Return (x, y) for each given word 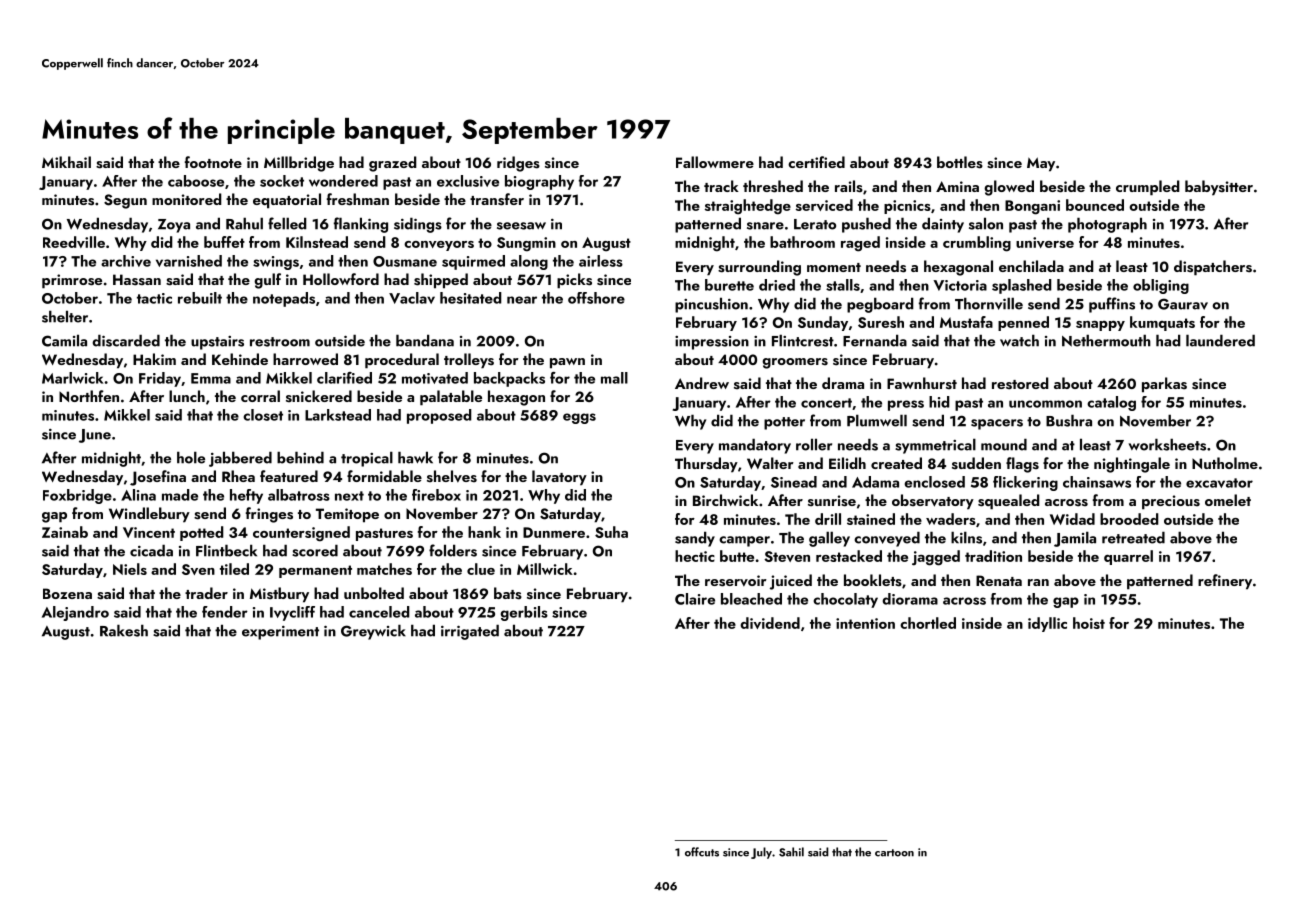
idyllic (1047, 624)
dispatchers (1213, 268)
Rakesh (124, 630)
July (761, 853)
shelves (452, 476)
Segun (125, 201)
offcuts (702, 852)
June (95, 436)
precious (1171, 502)
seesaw (521, 226)
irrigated (470, 632)
